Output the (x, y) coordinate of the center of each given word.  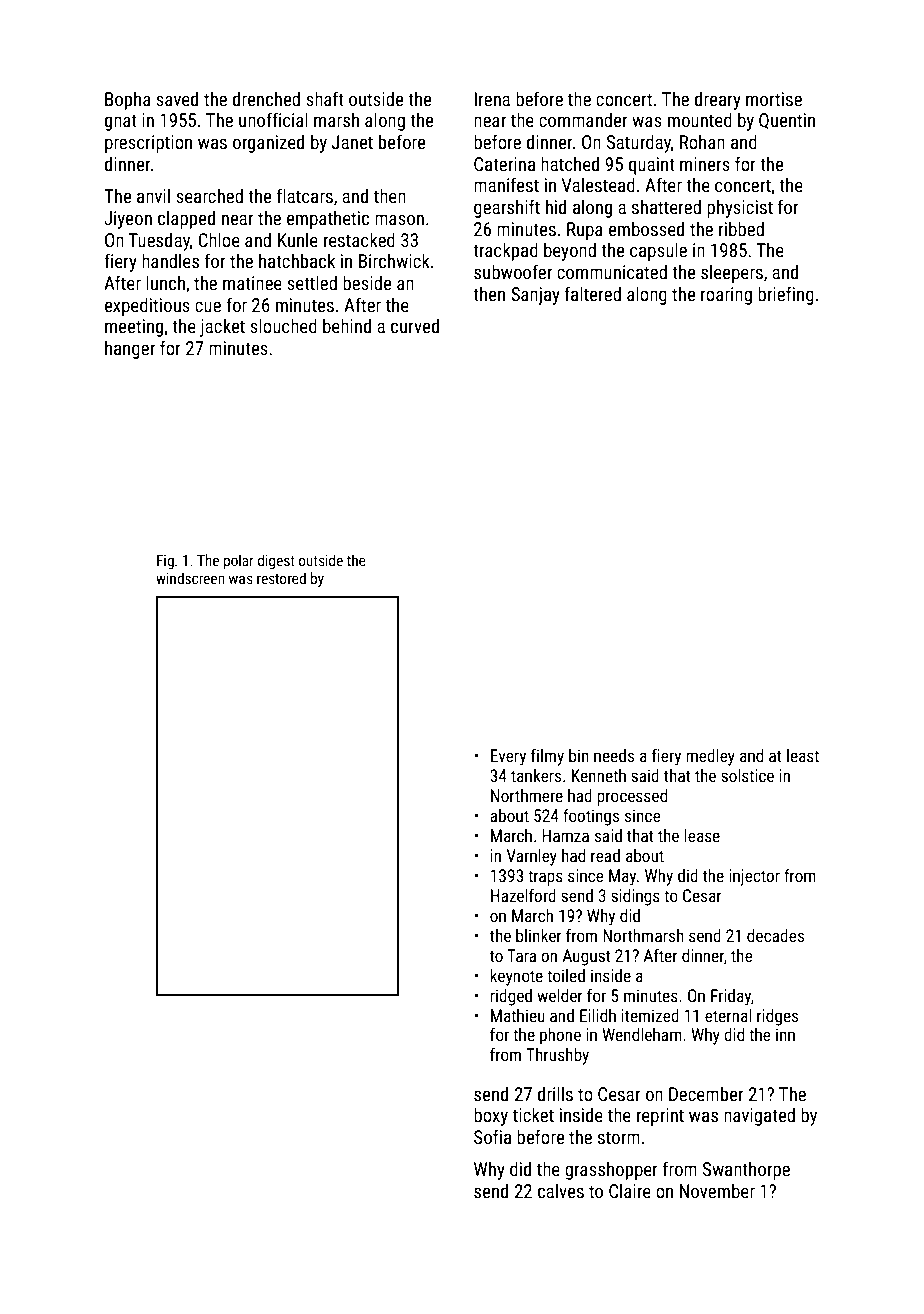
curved (415, 325)
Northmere (527, 795)
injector (754, 877)
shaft (325, 98)
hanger (130, 350)
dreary (718, 100)
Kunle (298, 239)
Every (508, 757)
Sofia (492, 1136)
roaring (726, 296)
